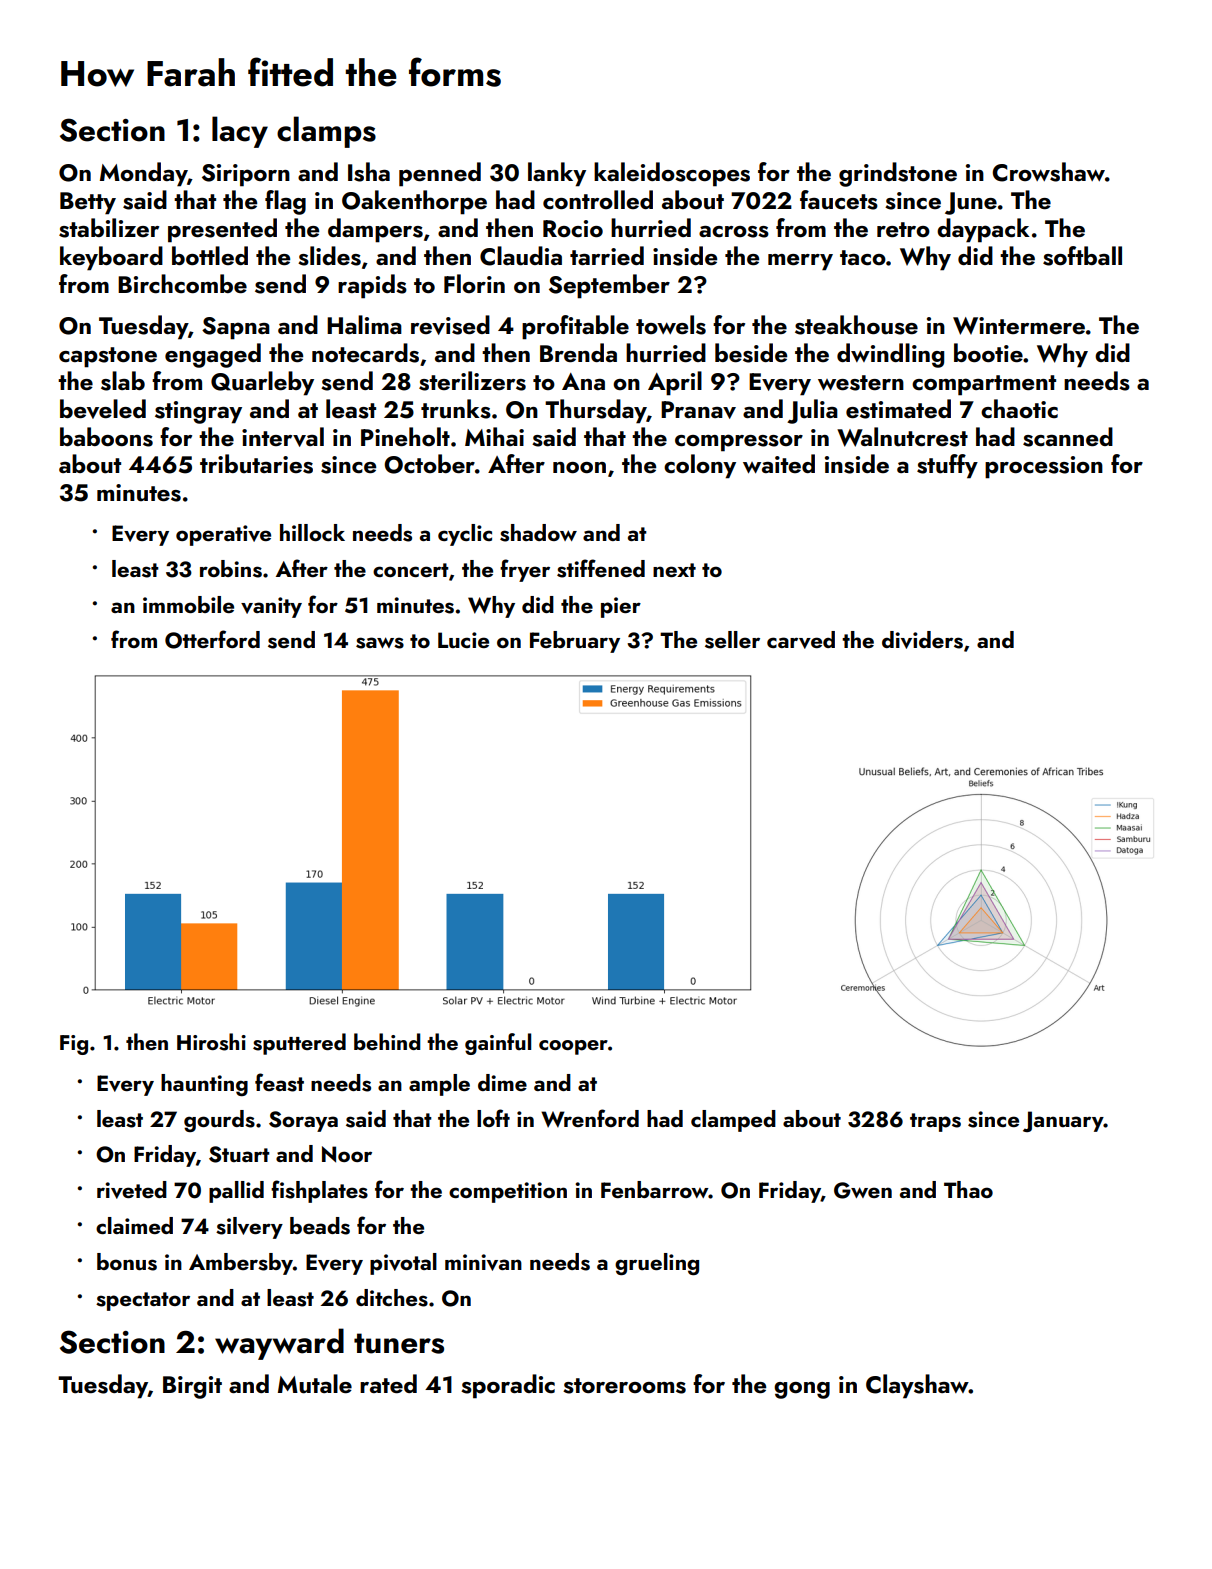 This image has height=1569, width=1212. What do you see at coordinates (590, 1118) in the image?
I see `Wrenford` at bounding box center [590, 1118].
